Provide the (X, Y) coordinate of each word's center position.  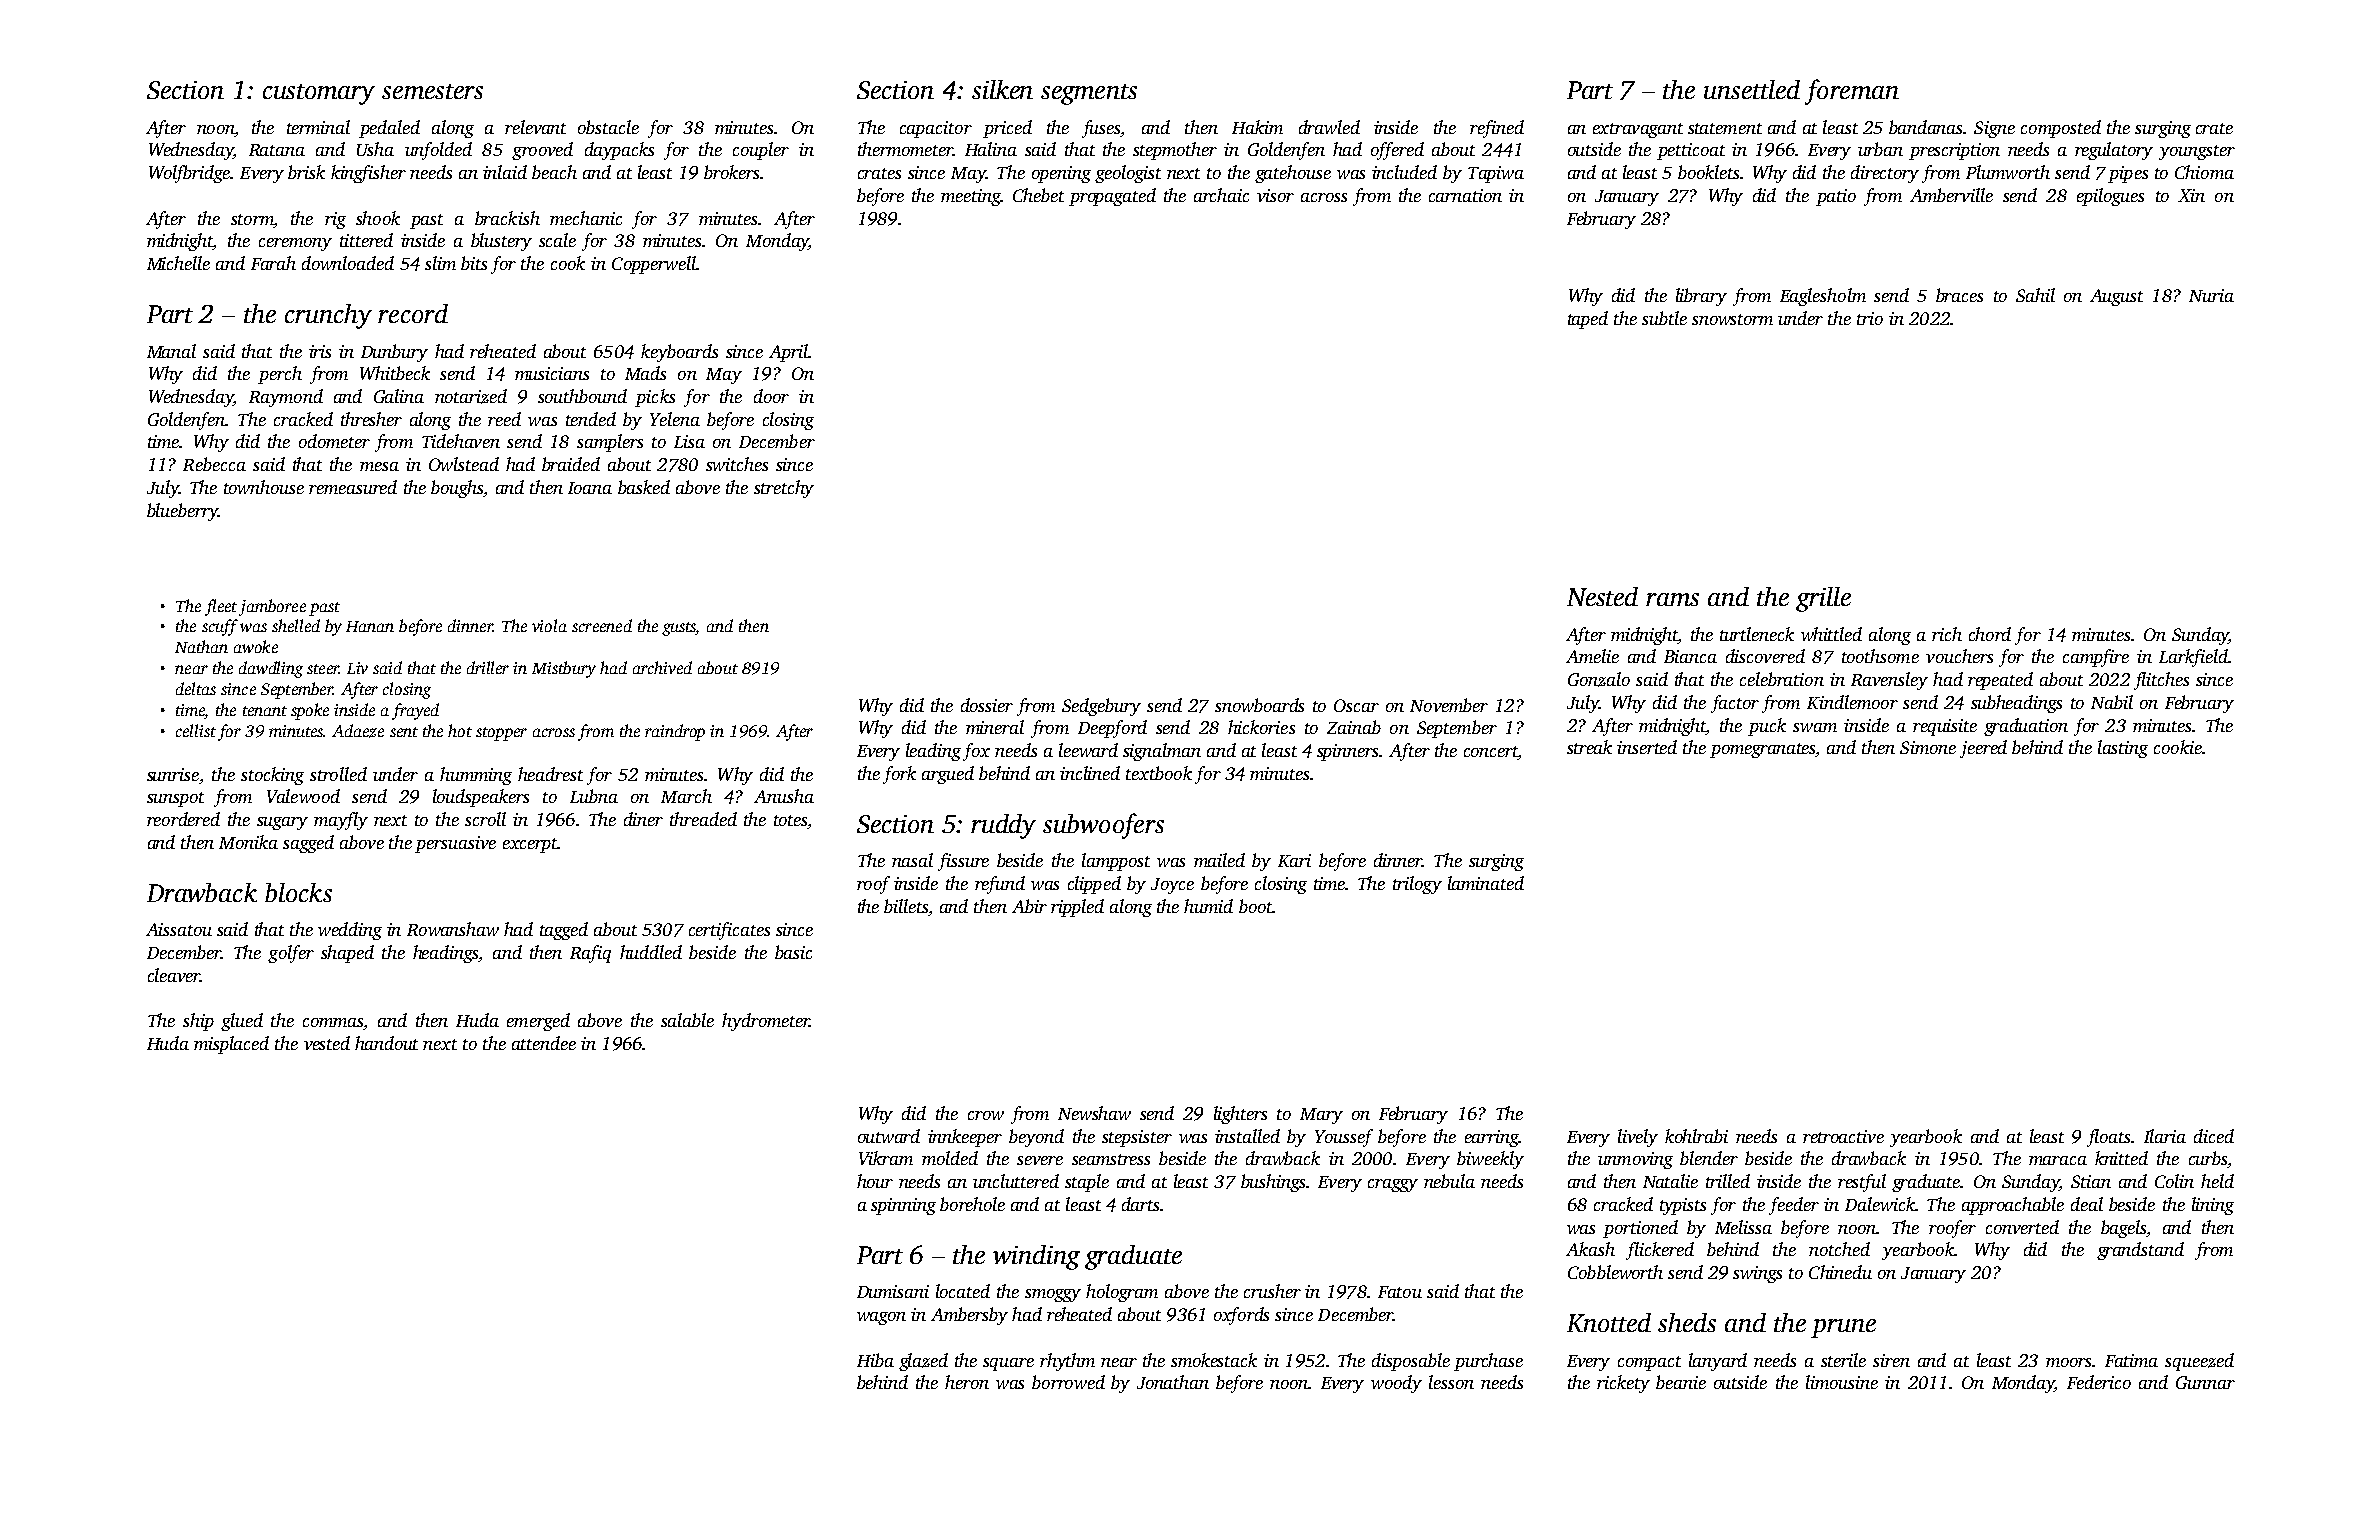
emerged (538, 1022)
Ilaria (2165, 1136)
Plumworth (2008, 172)
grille (1823, 599)
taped (1588, 320)
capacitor (936, 129)
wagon (881, 1318)
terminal (318, 127)
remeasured (353, 487)
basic (793, 952)
